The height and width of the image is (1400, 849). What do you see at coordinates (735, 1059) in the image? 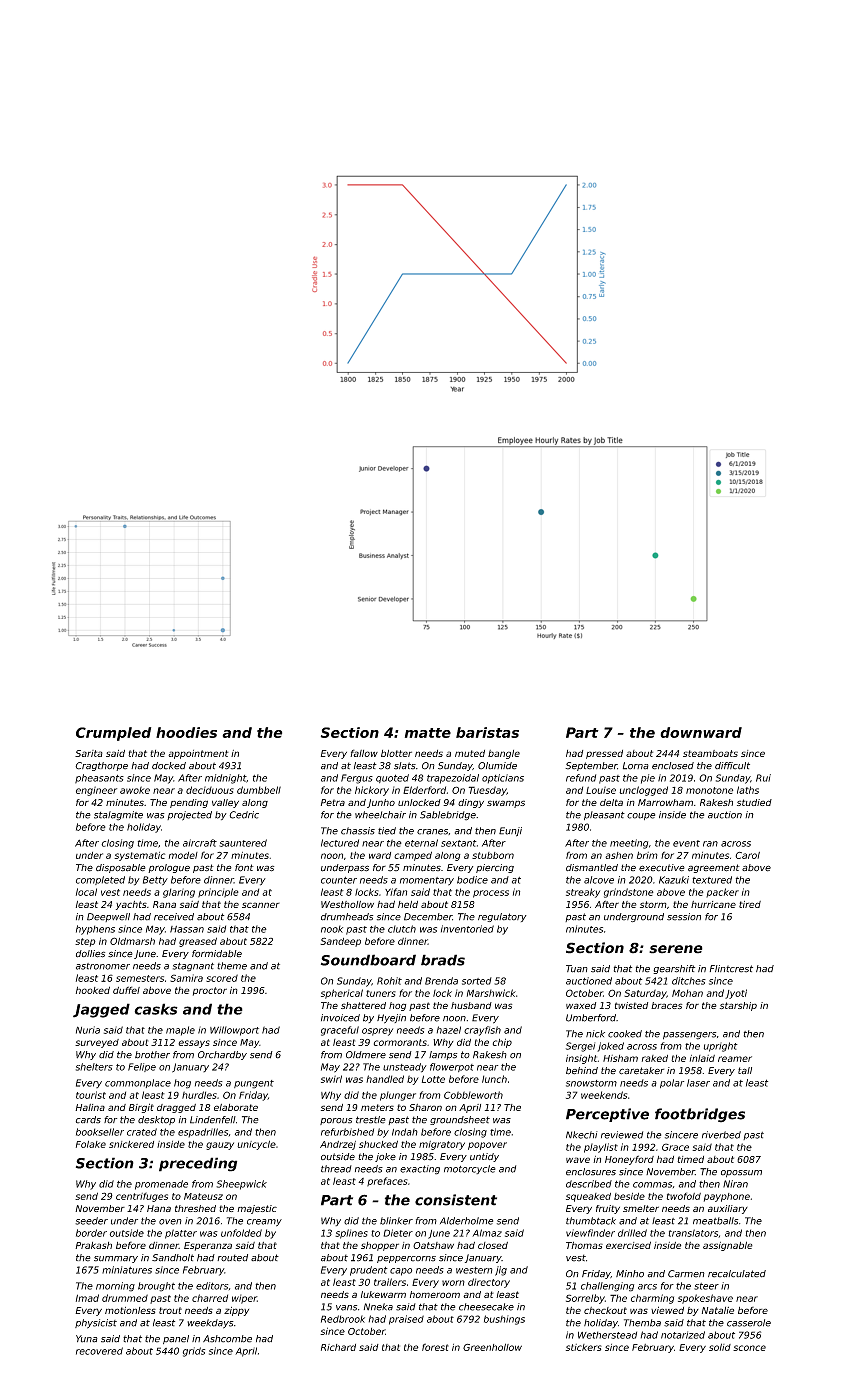
I see `reamer` at bounding box center [735, 1059].
